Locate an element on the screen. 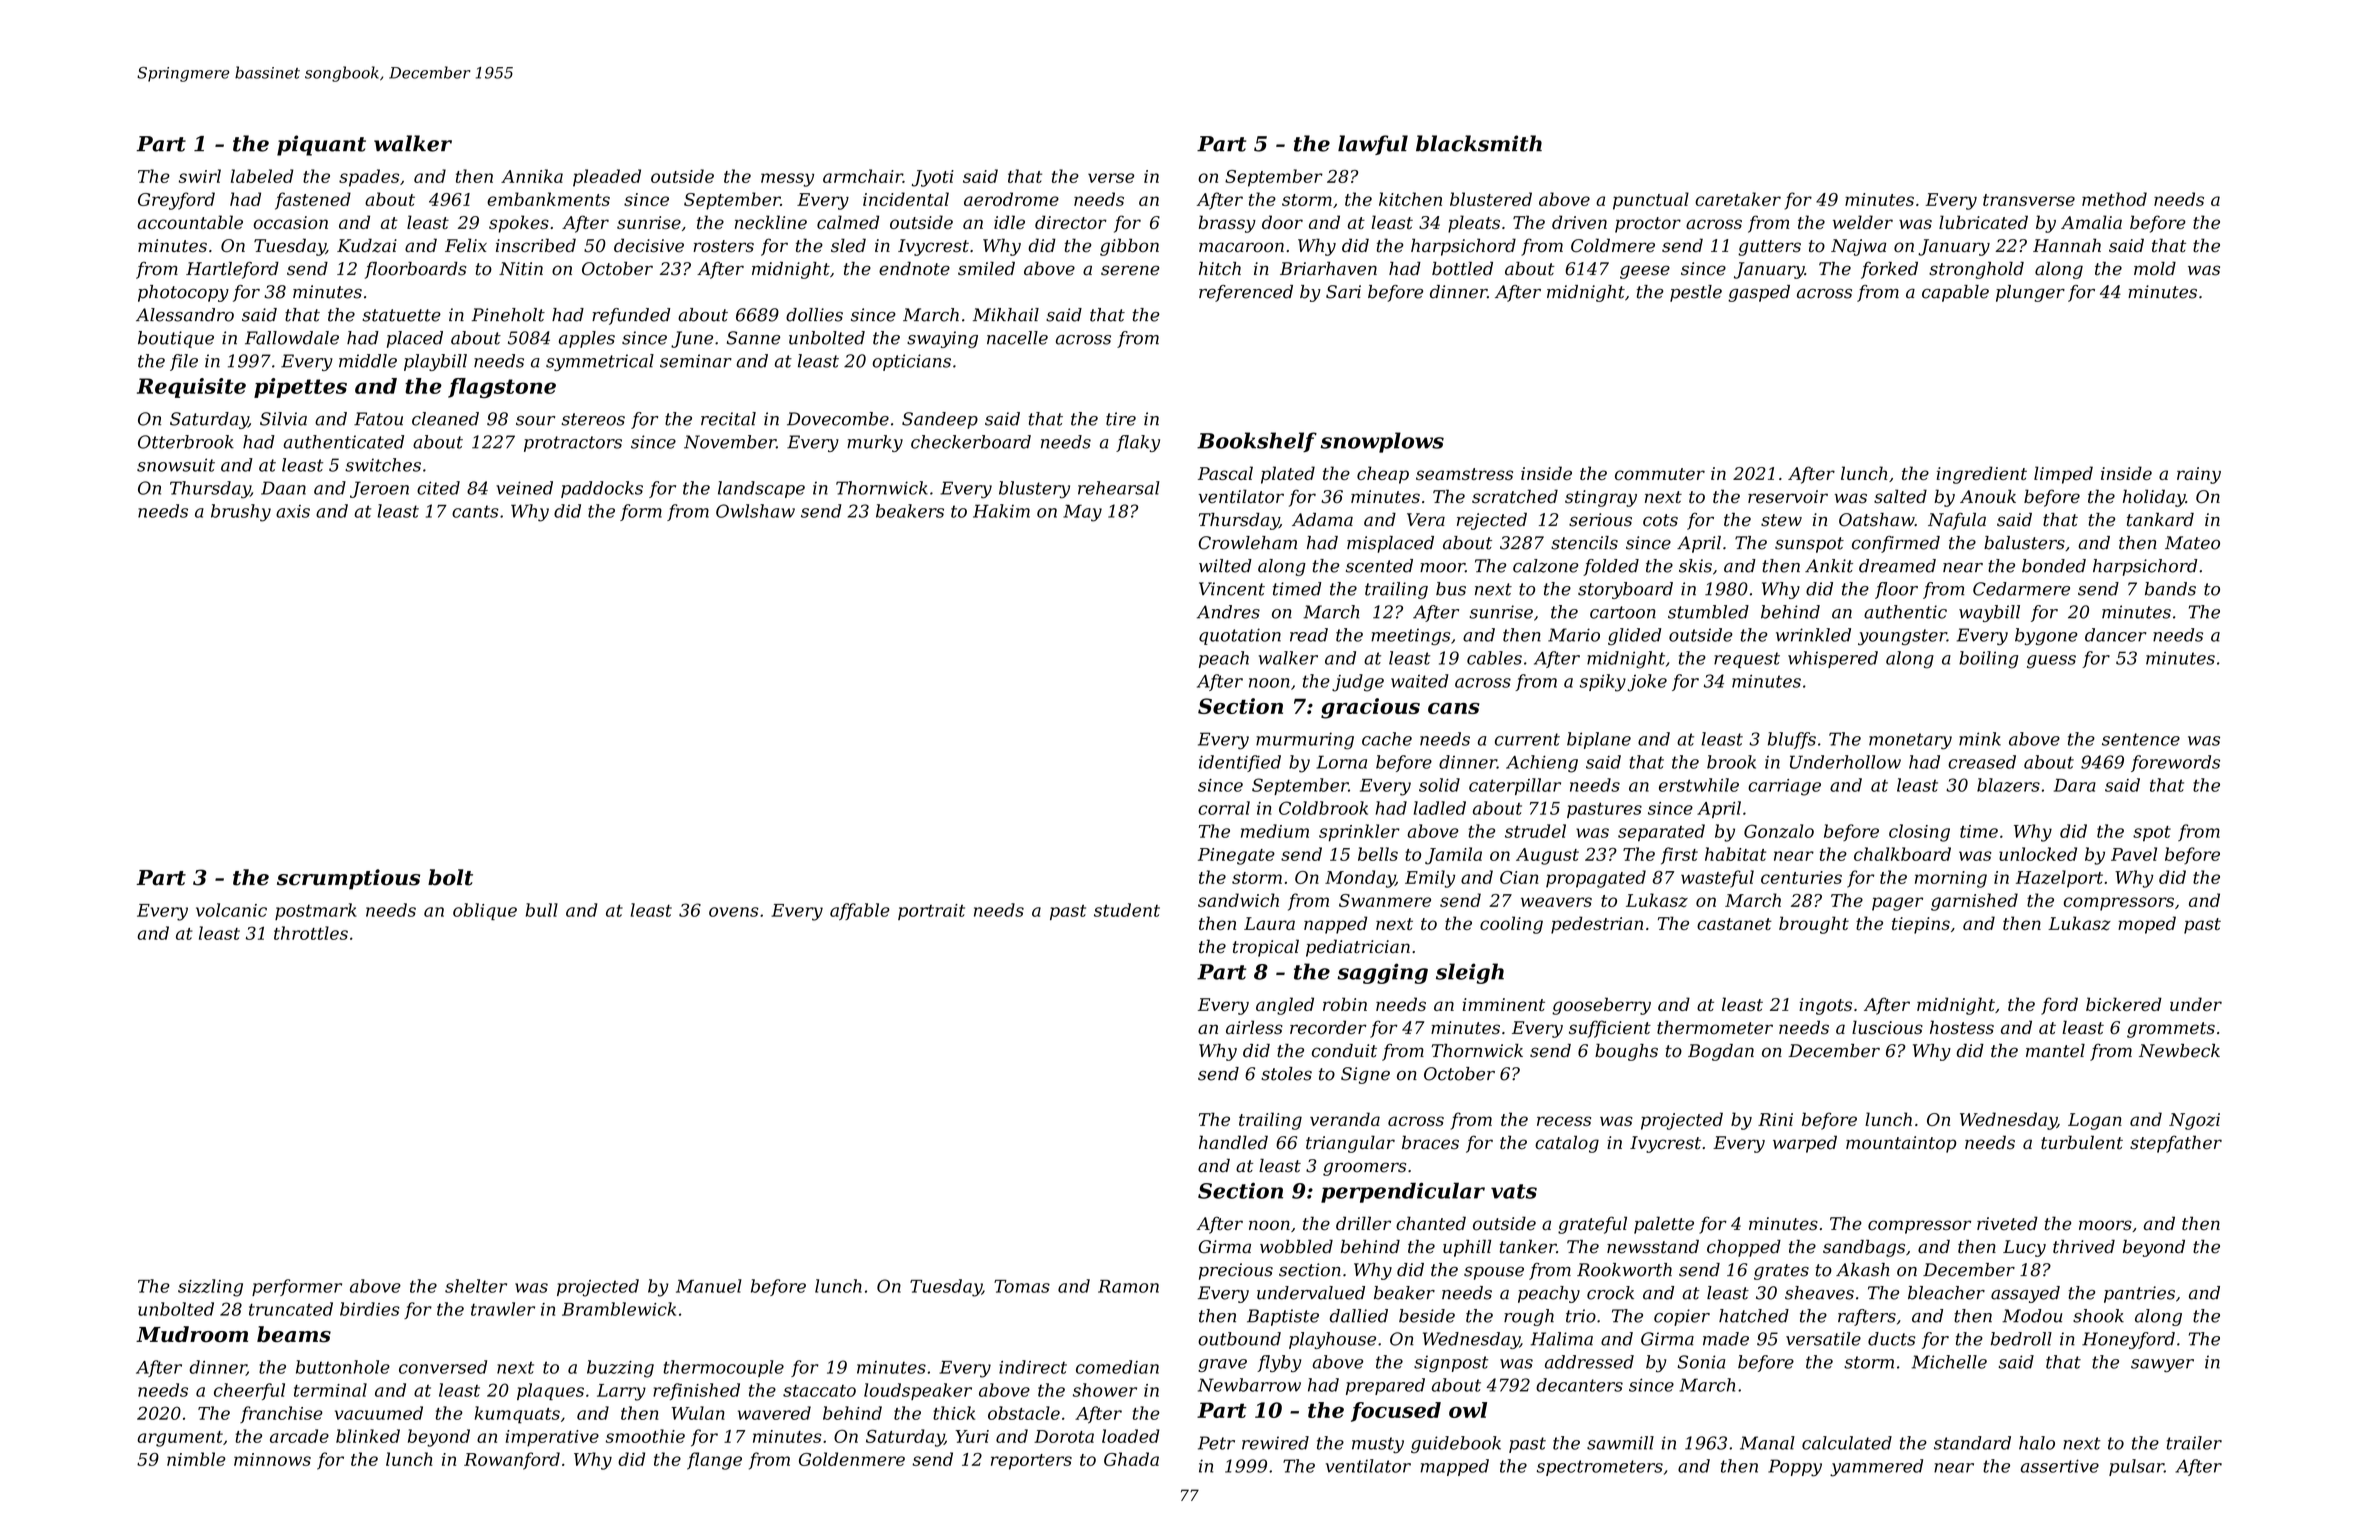  lawful is located at coordinates (1373, 145).
